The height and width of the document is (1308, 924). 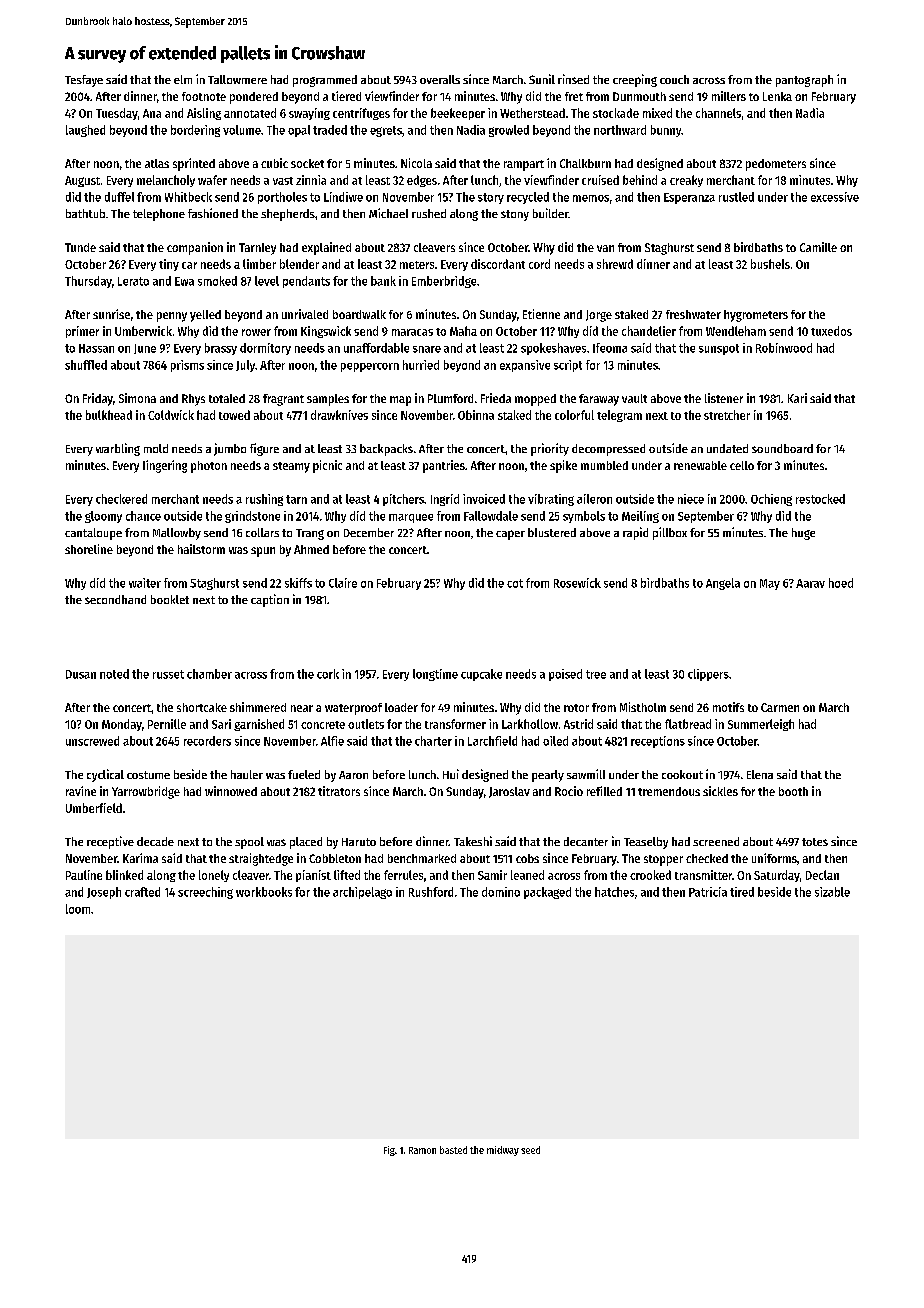 What do you see at coordinates (453, 1150) in the document?
I see `basted` at bounding box center [453, 1150].
